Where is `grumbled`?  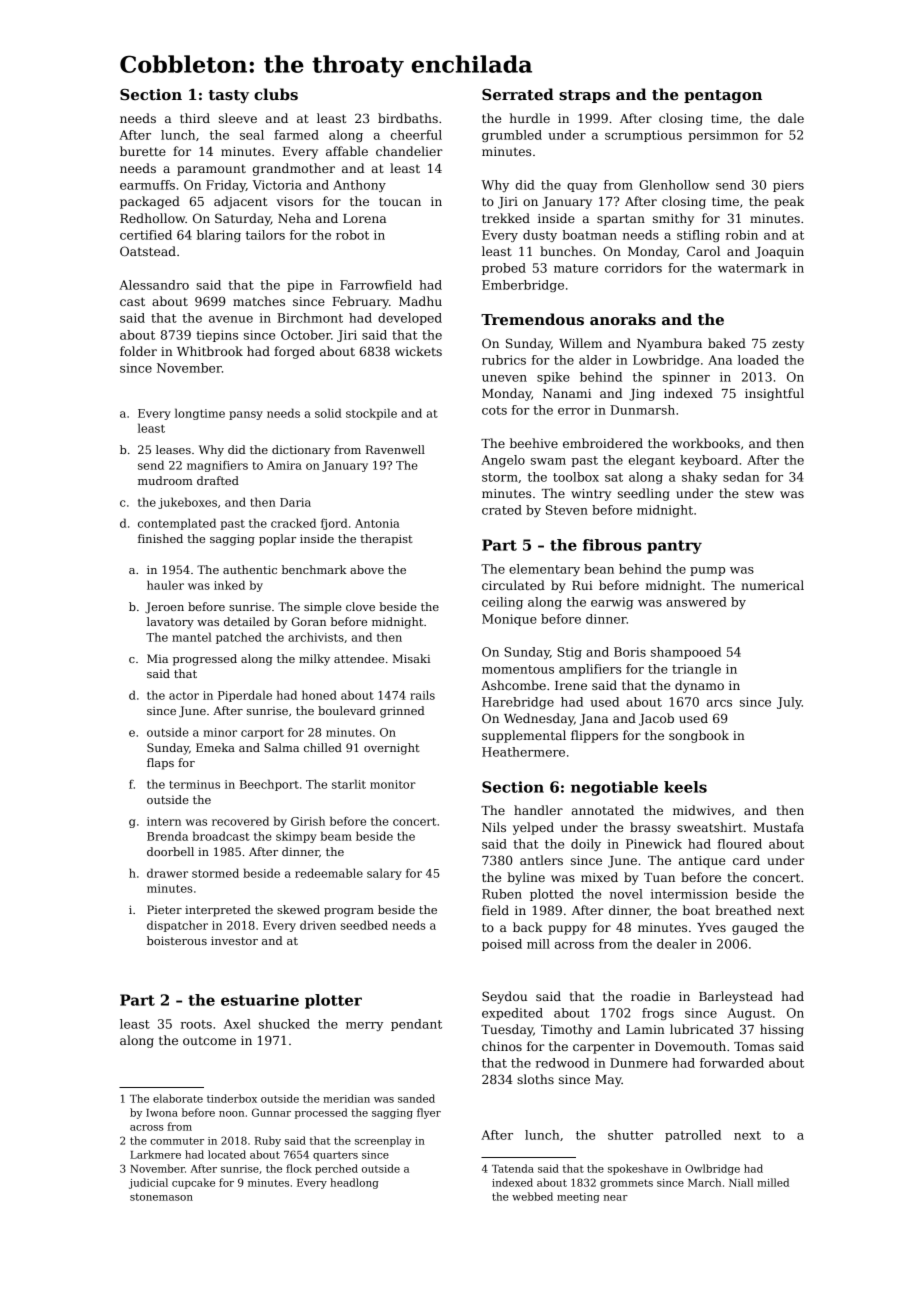 grumbled is located at coordinates (512, 136).
